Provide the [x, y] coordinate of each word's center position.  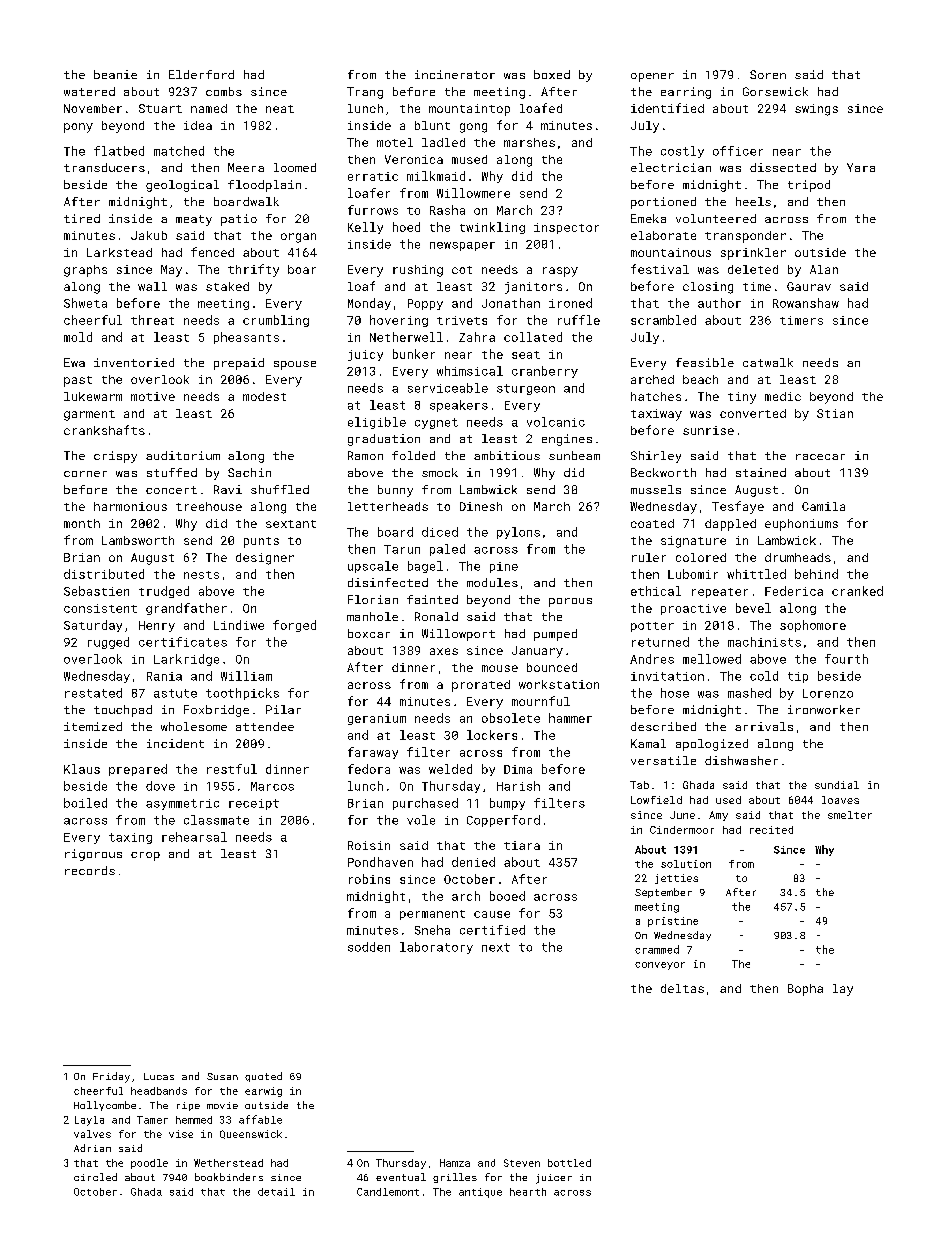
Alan [824, 269]
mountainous [671, 252]
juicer [554, 1179]
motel [395, 142]
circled [95, 1177]
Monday [369, 304]
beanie [115, 74]
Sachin [249, 472]
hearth [528, 1192]
